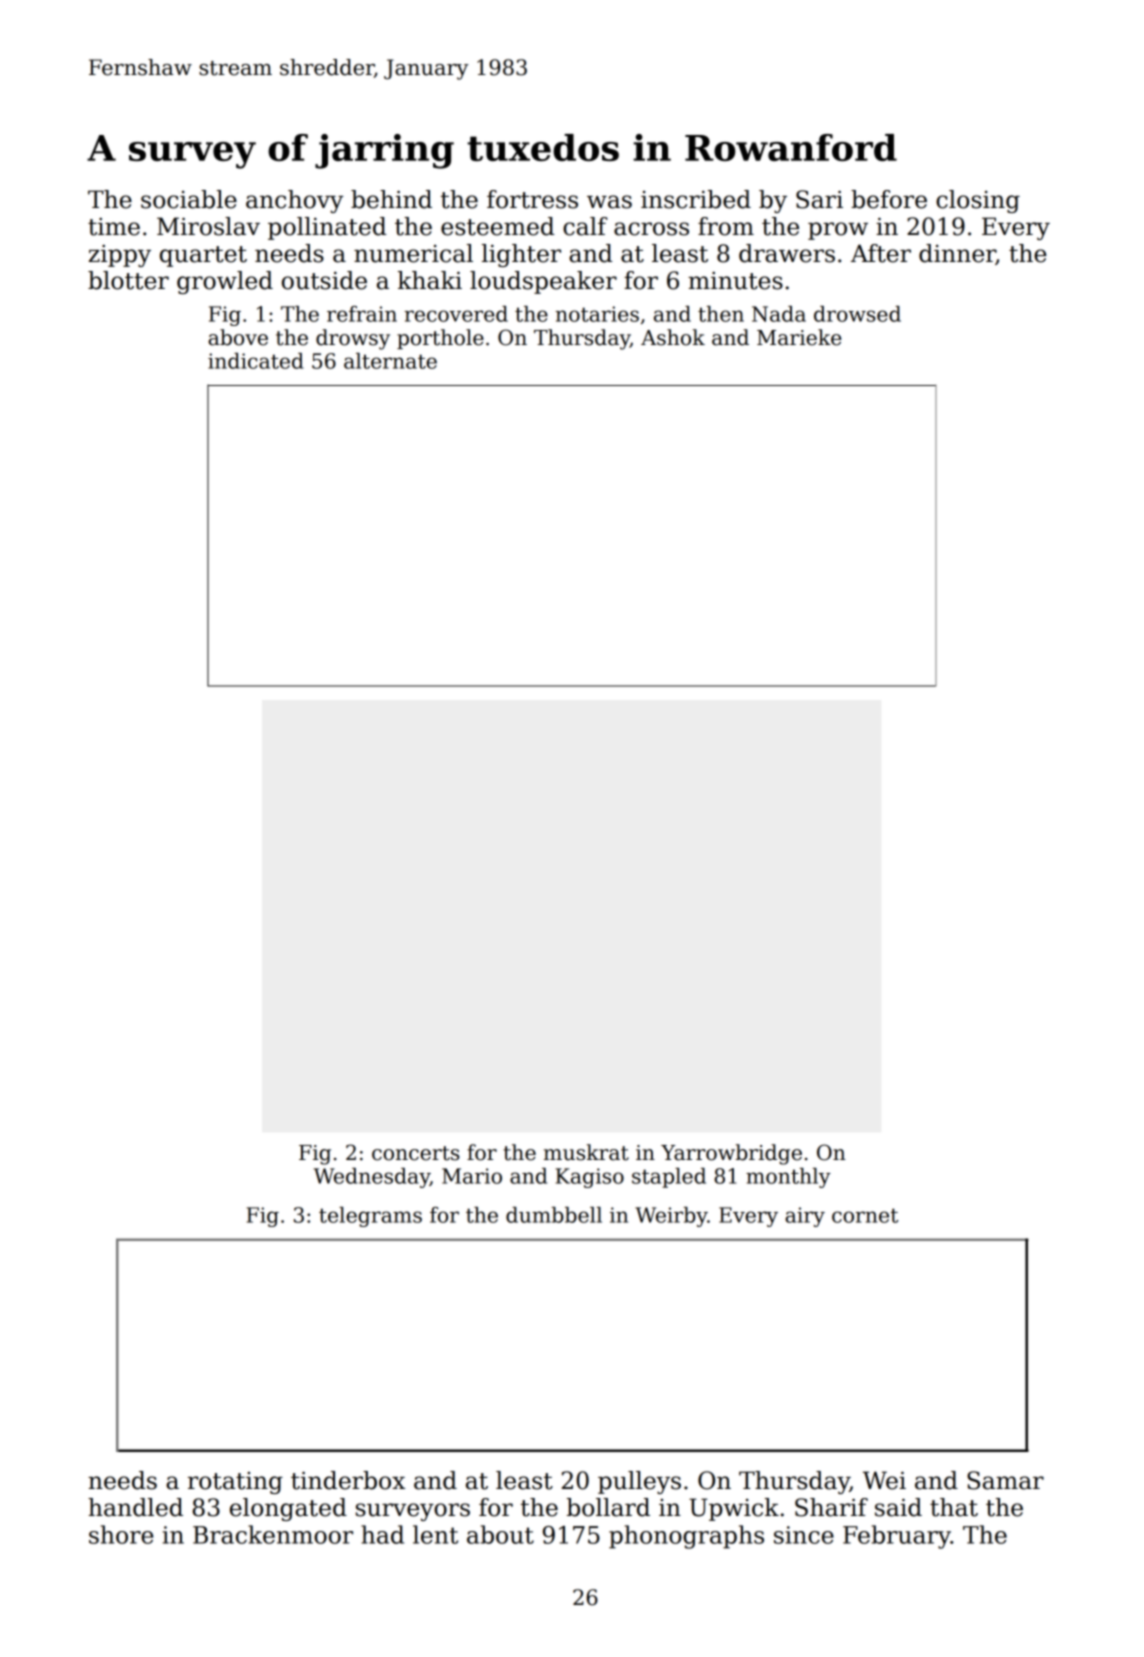 Image resolution: width=1144 pixels, height=1657 pixels. What do you see at coordinates (673, 337) in the screenshot?
I see `Ashok` at bounding box center [673, 337].
